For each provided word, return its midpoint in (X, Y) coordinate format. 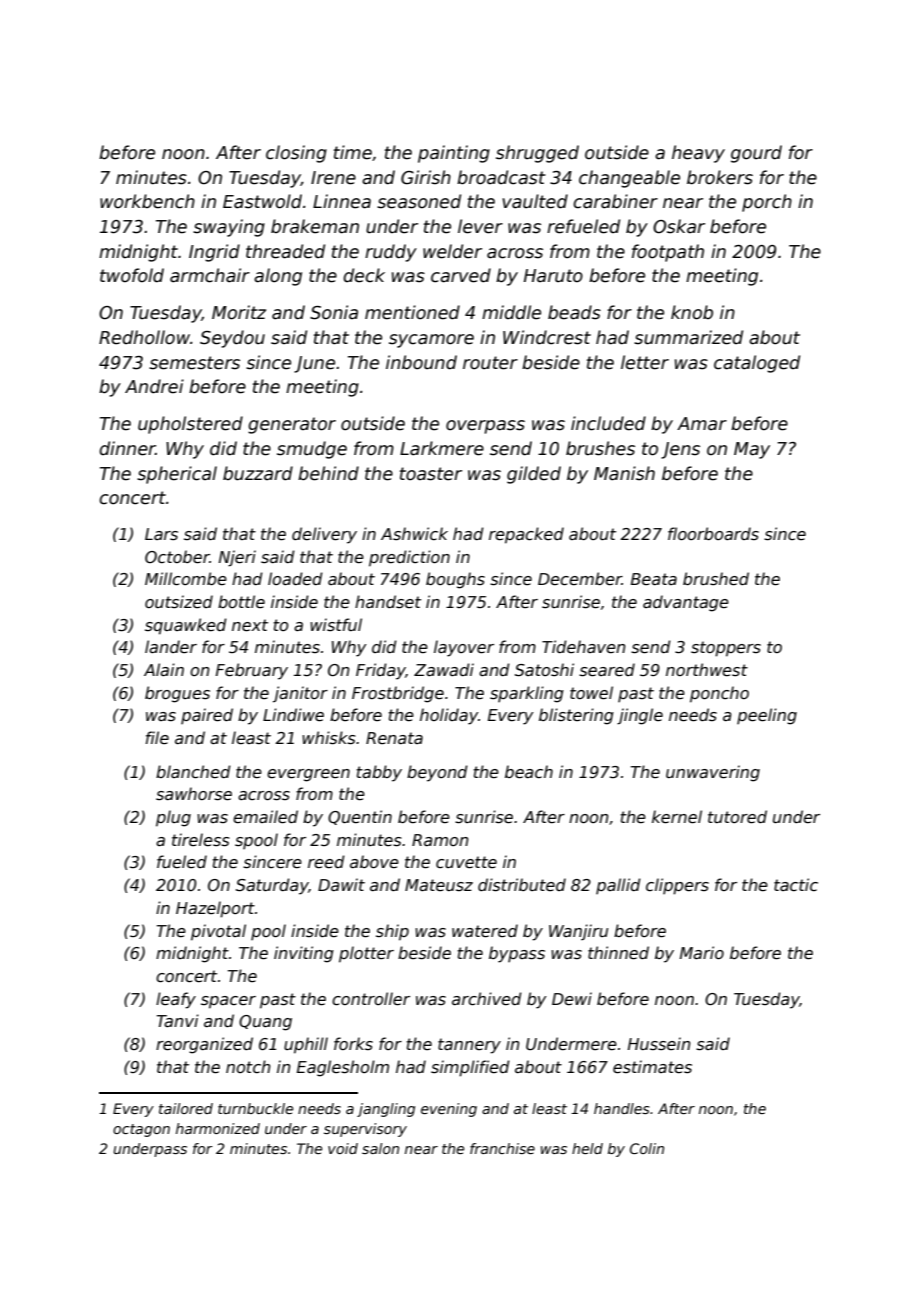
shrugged (537, 154)
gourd (756, 154)
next (250, 625)
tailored (186, 1108)
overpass (485, 427)
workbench (147, 201)
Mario (702, 952)
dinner (127, 448)
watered (485, 931)
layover (464, 648)
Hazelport (215, 909)
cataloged (757, 364)
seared (607, 670)
